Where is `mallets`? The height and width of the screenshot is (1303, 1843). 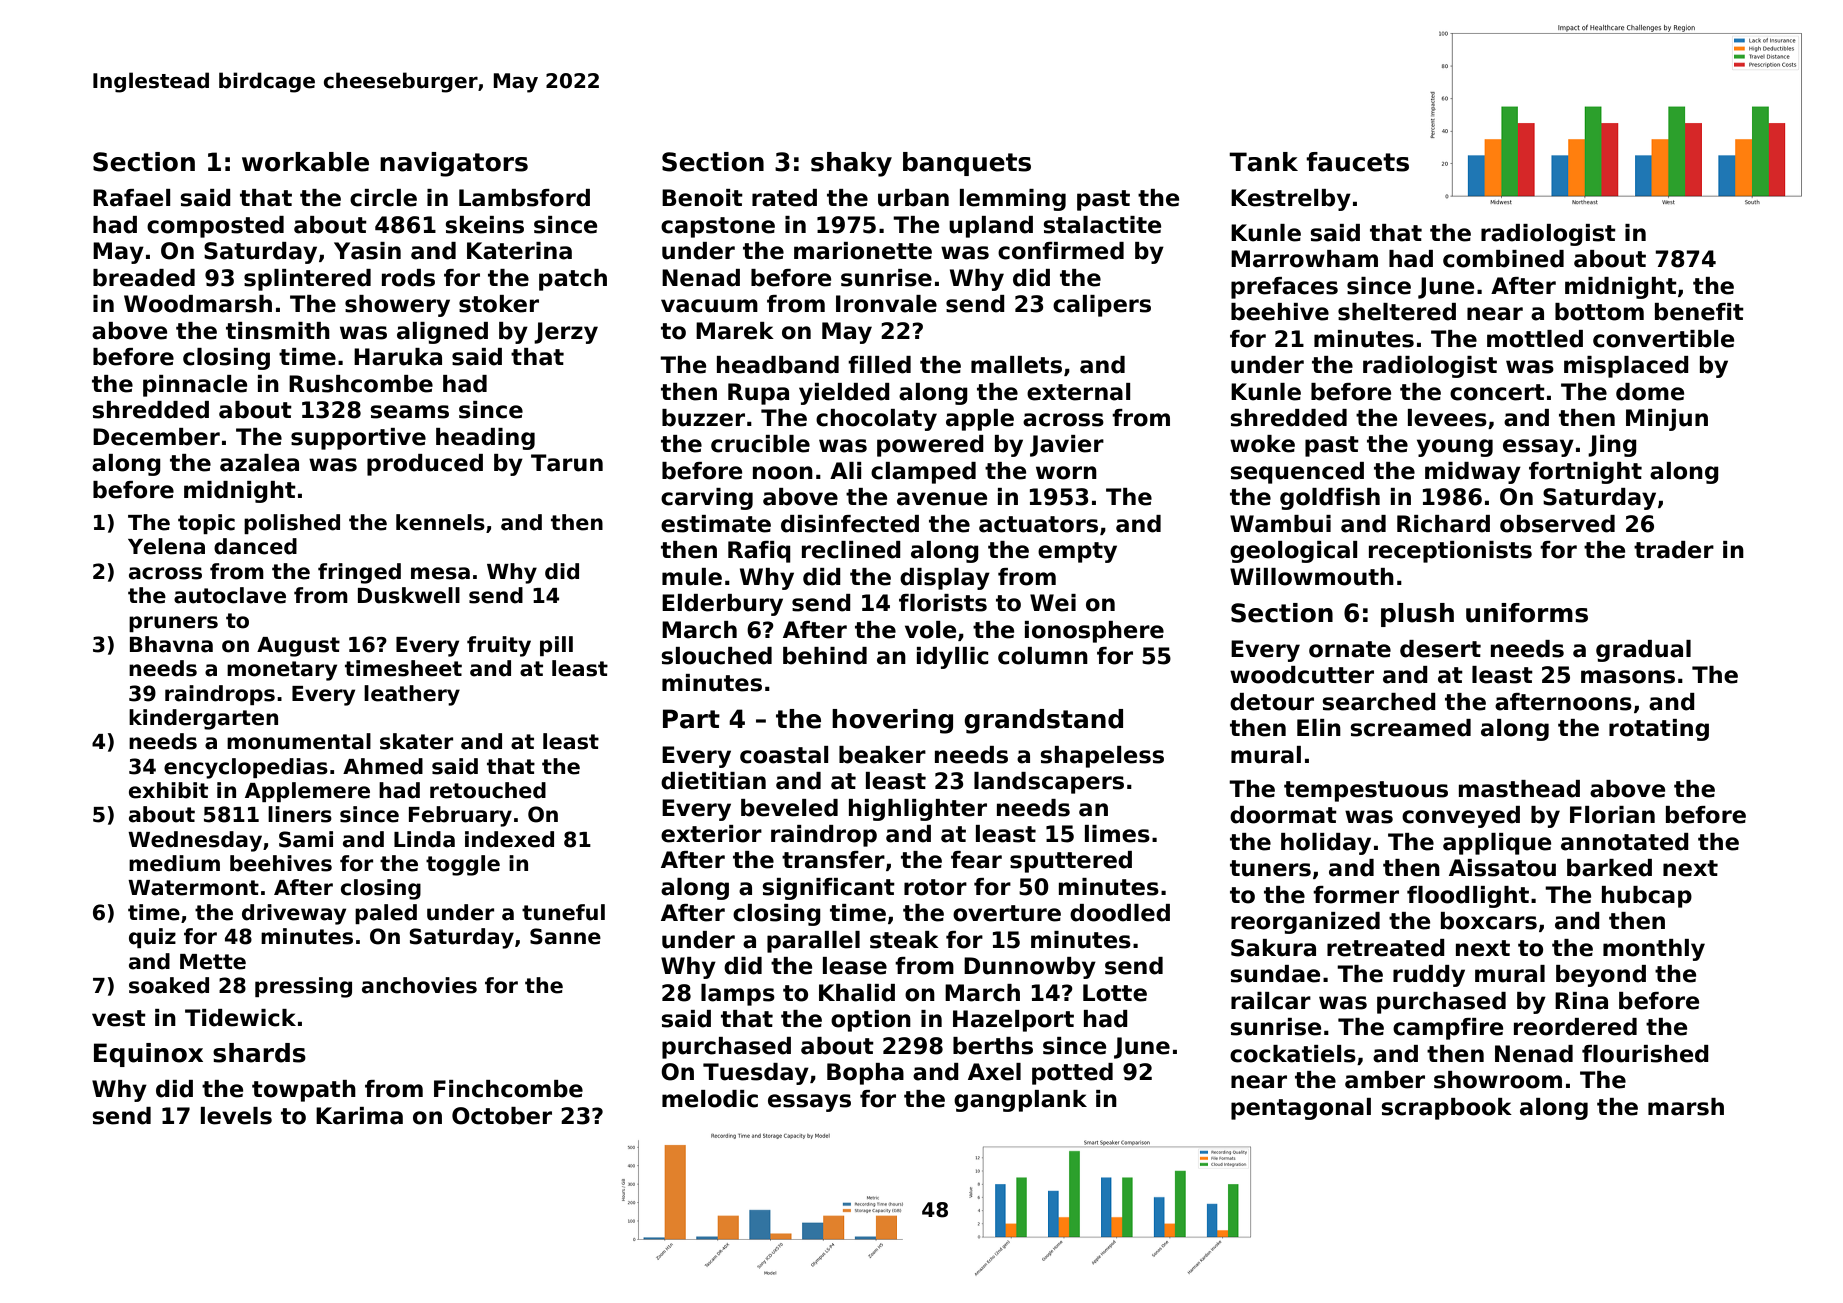
mallets is located at coordinates (1016, 365).
